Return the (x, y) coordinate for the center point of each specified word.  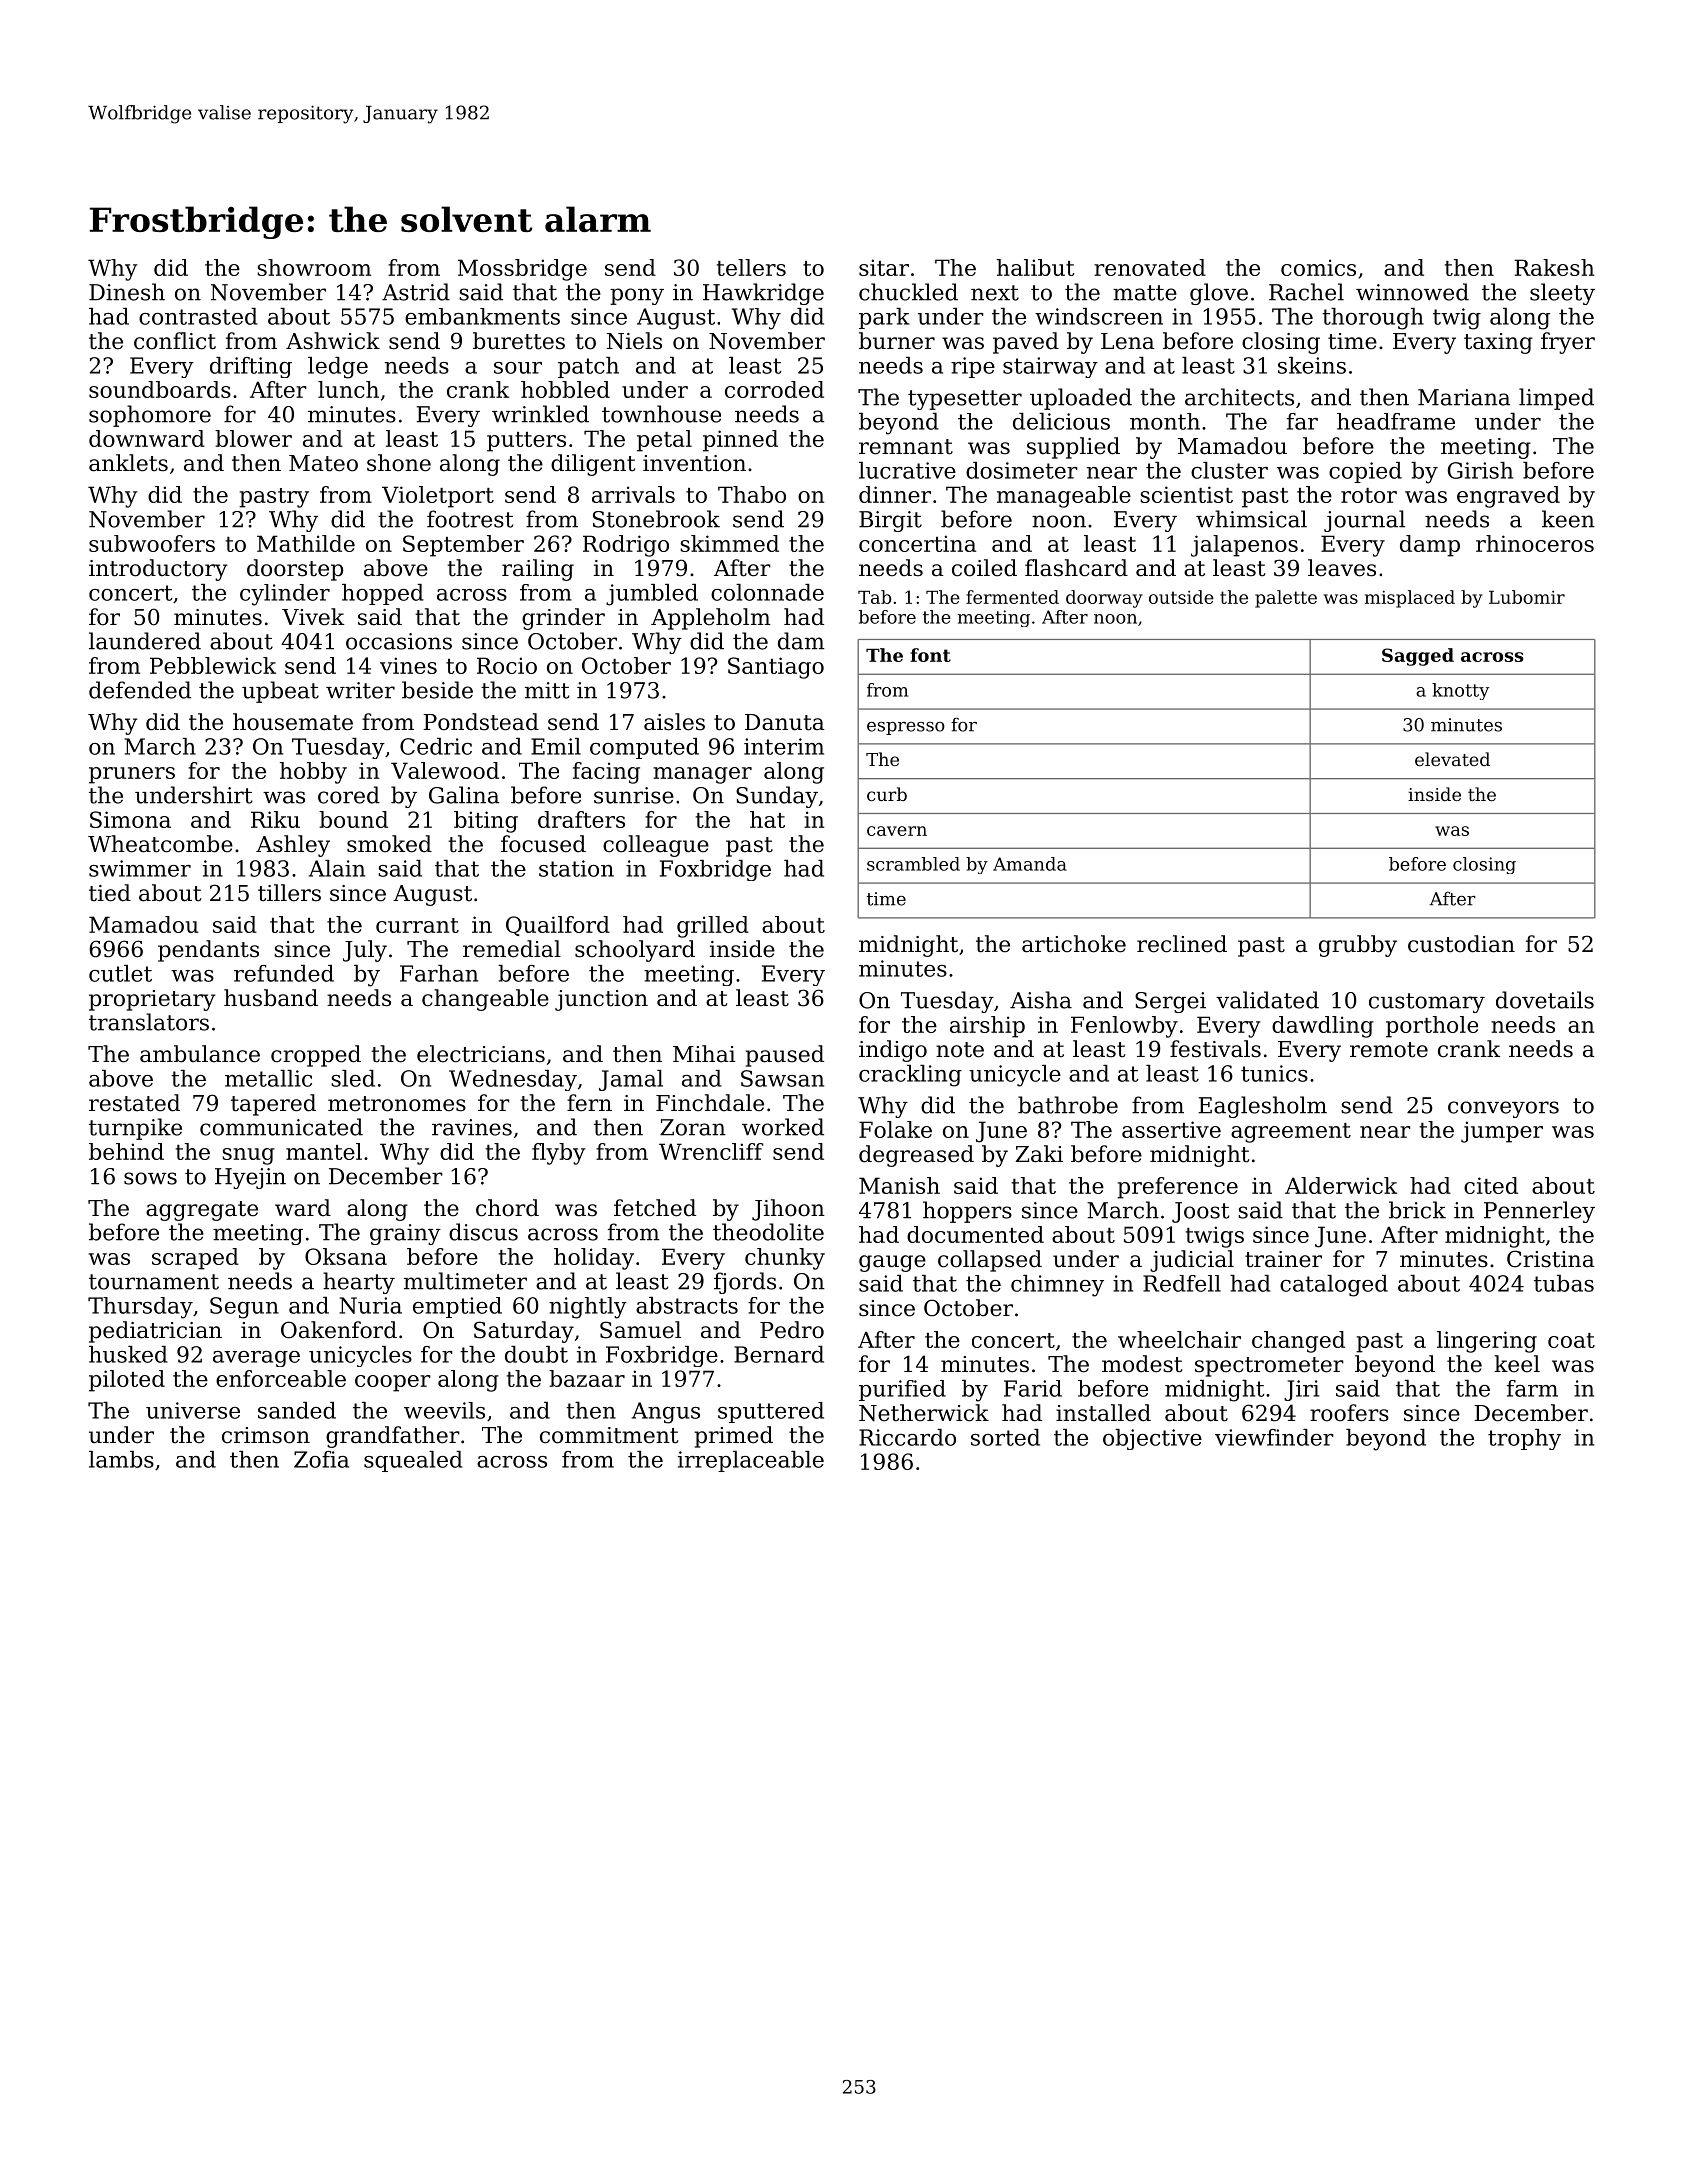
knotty (1460, 691)
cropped (316, 1056)
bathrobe (1068, 1105)
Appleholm (711, 619)
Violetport (438, 497)
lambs (121, 1459)
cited (1491, 1185)
